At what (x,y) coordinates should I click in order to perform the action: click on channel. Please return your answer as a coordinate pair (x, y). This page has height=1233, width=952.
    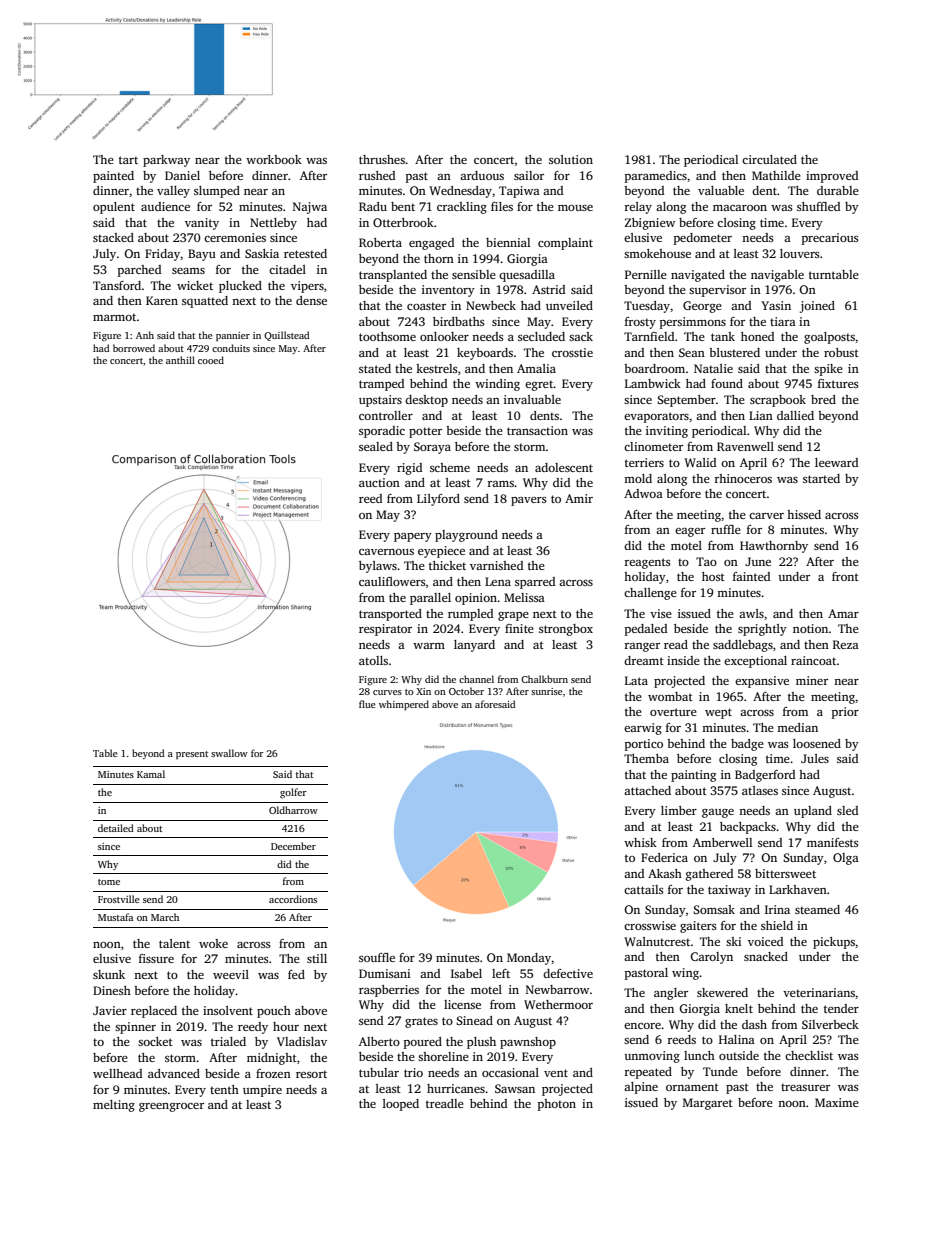
    Looking at the image, I should click on (476, 679).
